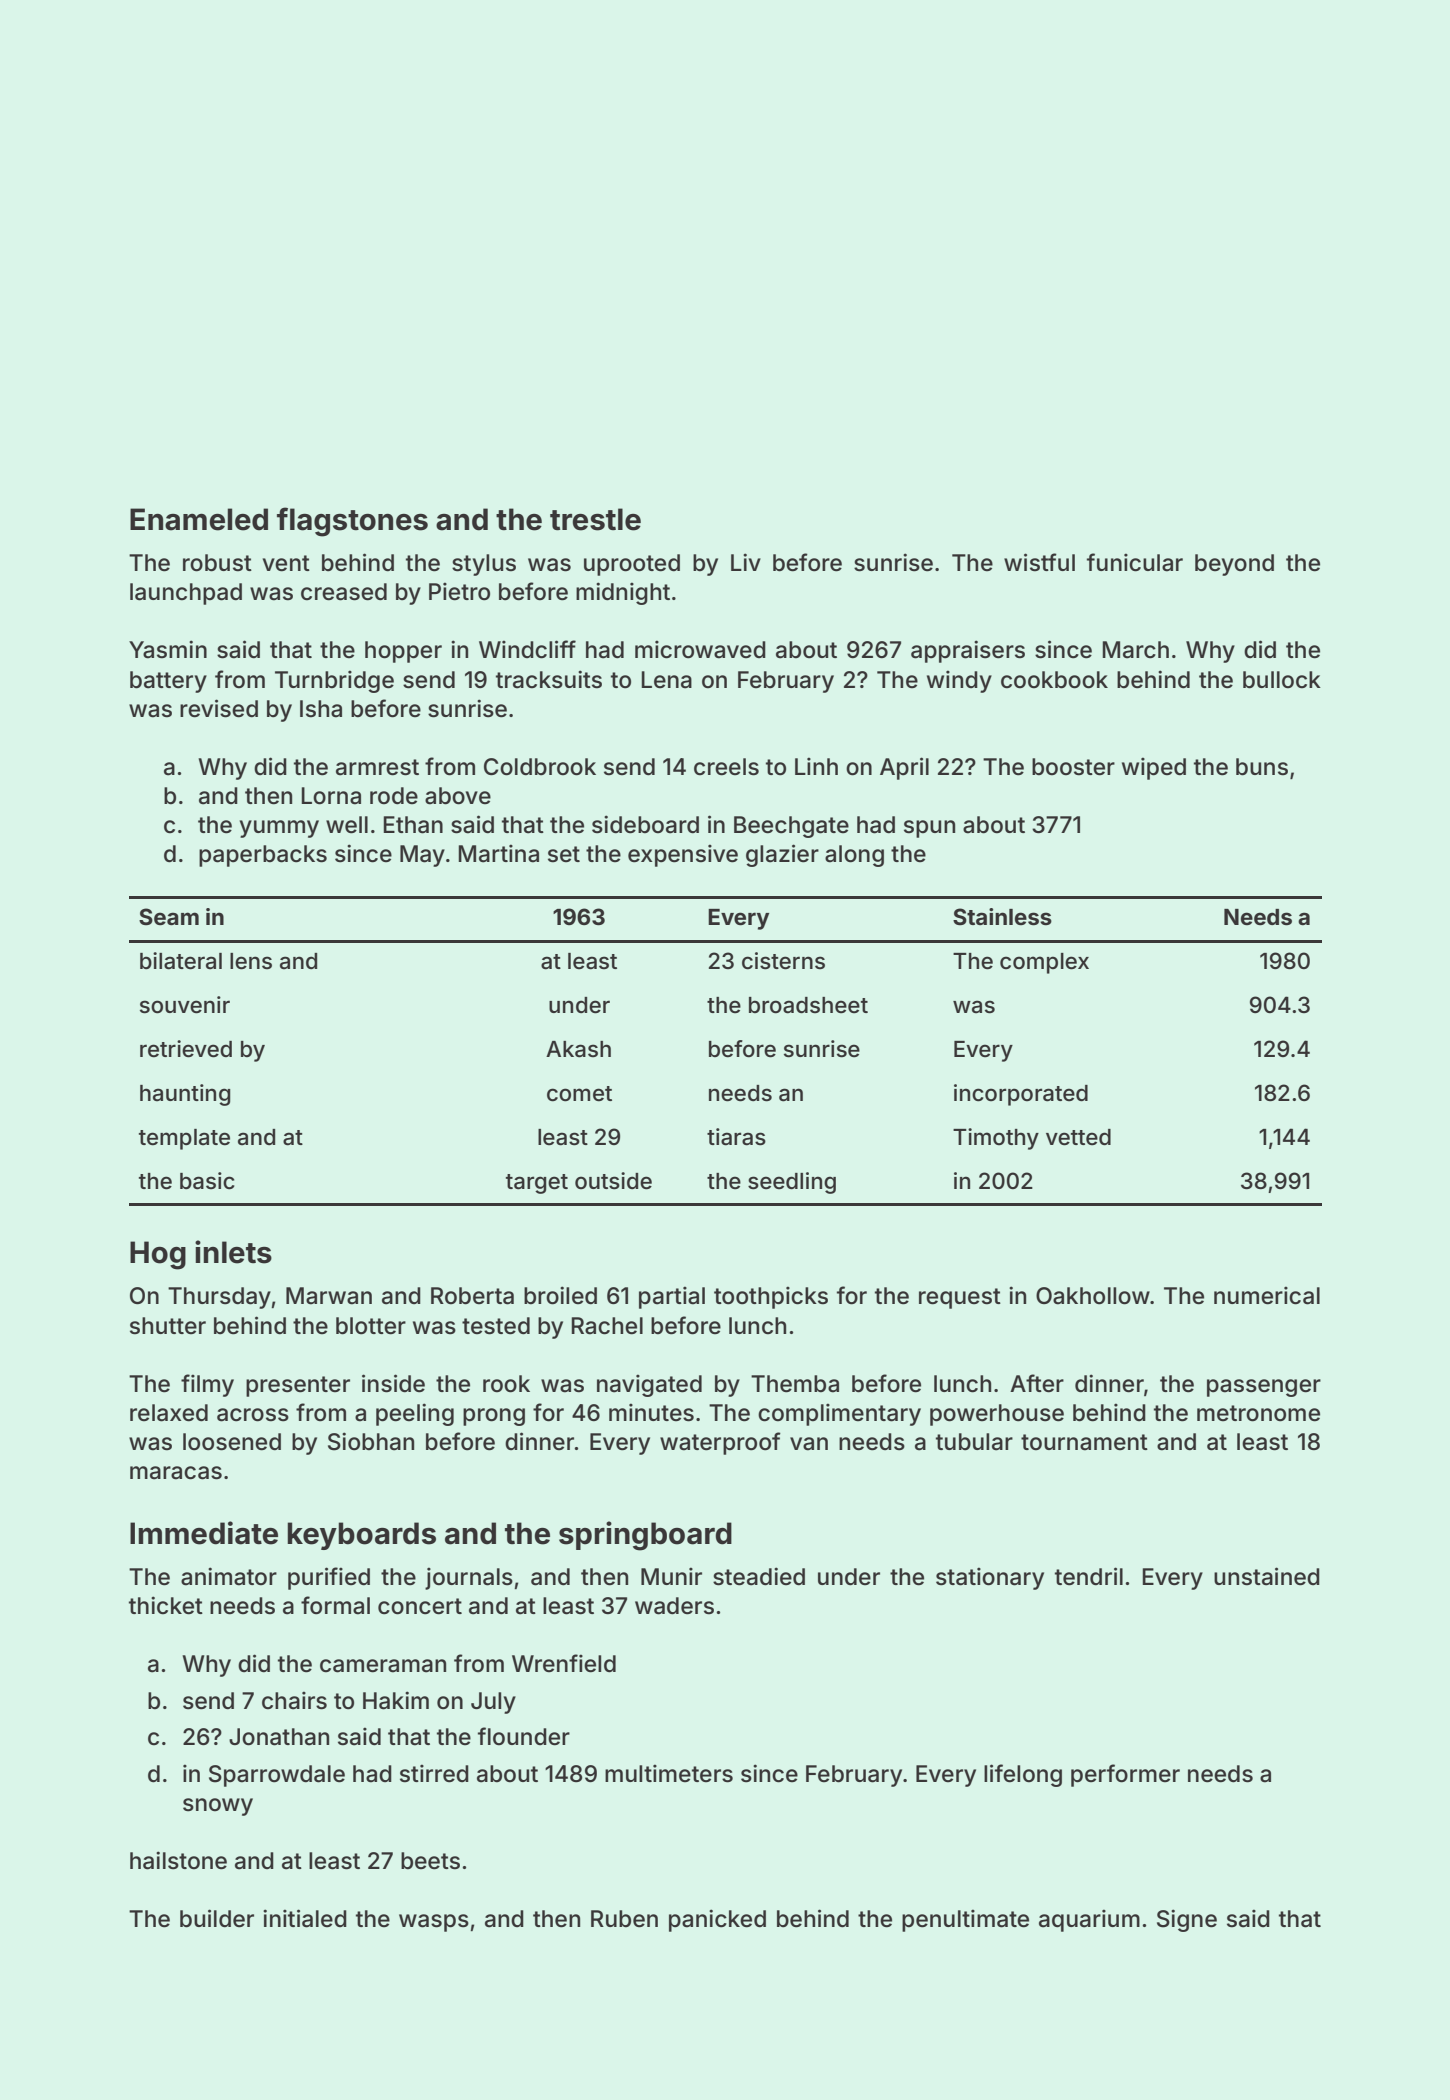 This page has height=2100, width=1450. I want to click on broiled, so click(560, 1295).
